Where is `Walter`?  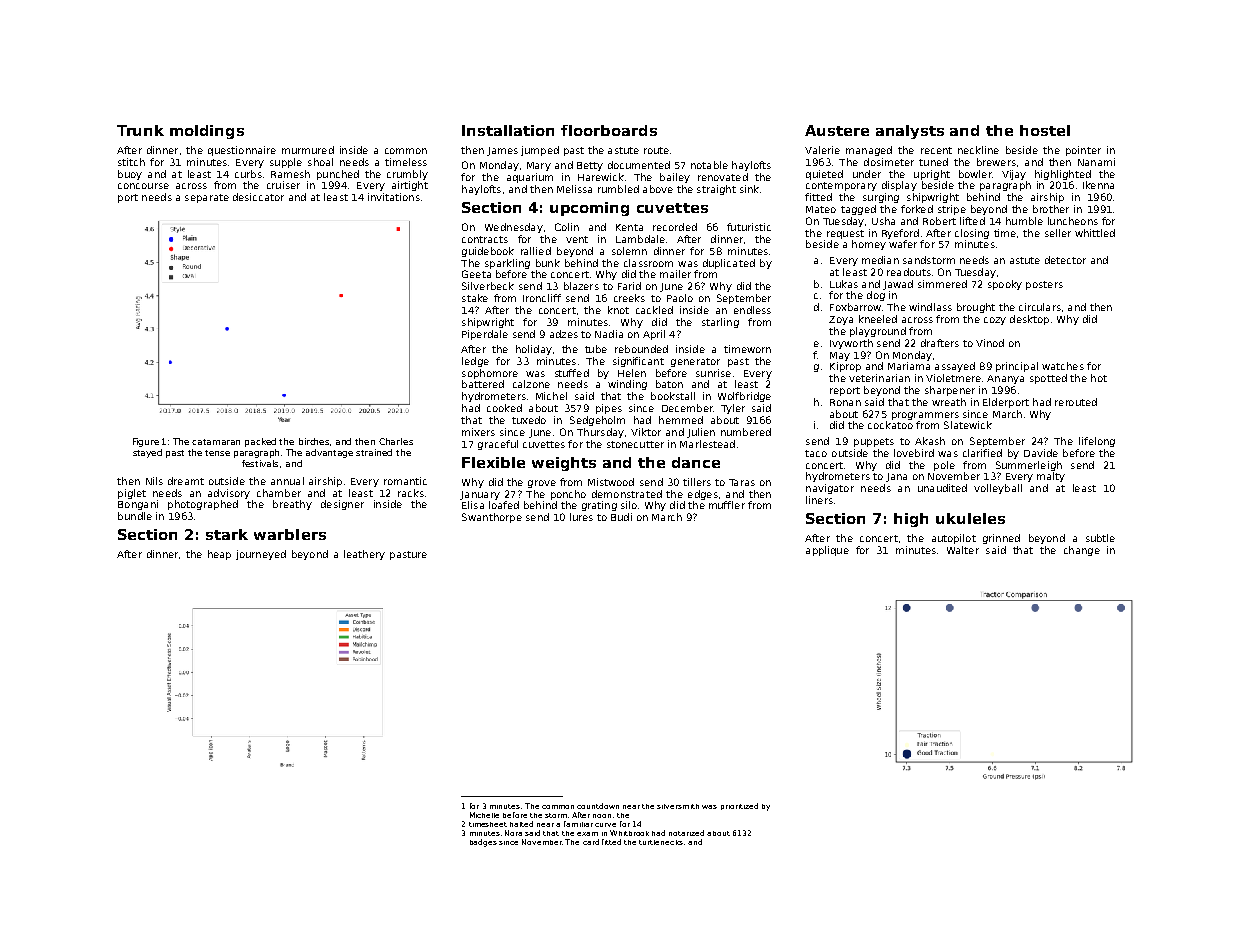
Walter is located at coordinates (963, 550).
